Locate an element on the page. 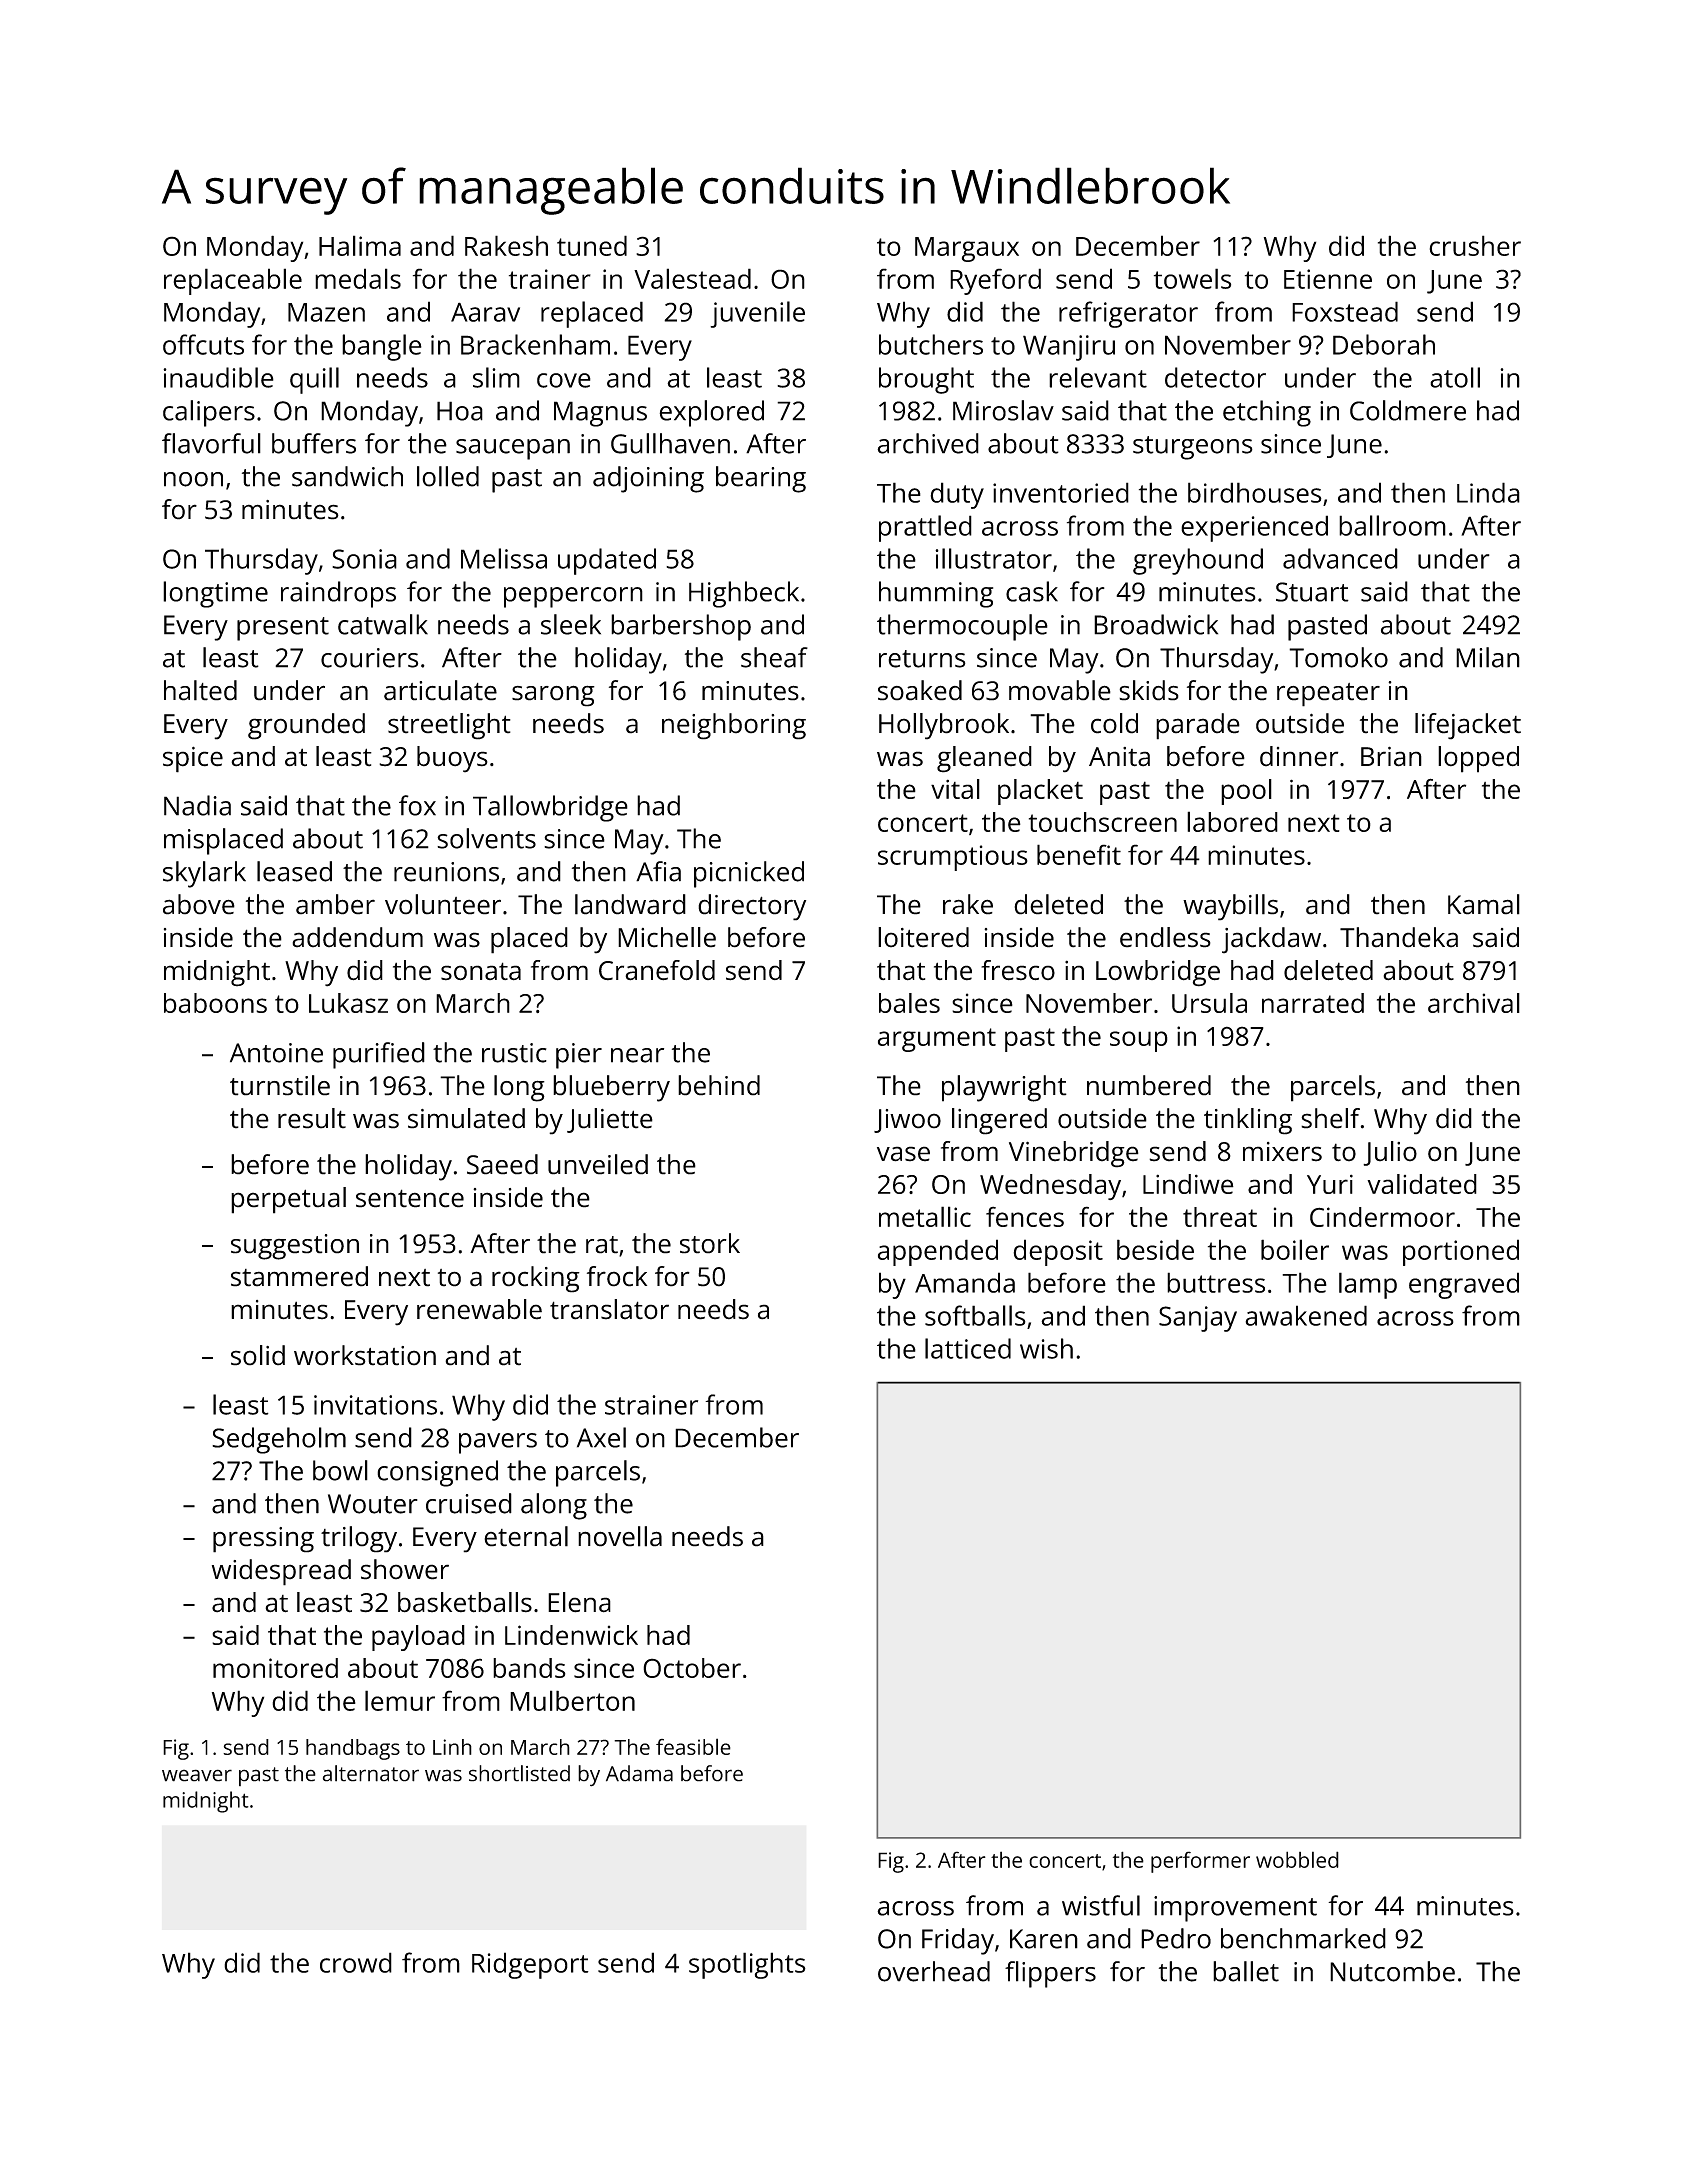 The height and width of the image is (2178, 1683). Ridgeport is located at coordinates (530, 1965).
